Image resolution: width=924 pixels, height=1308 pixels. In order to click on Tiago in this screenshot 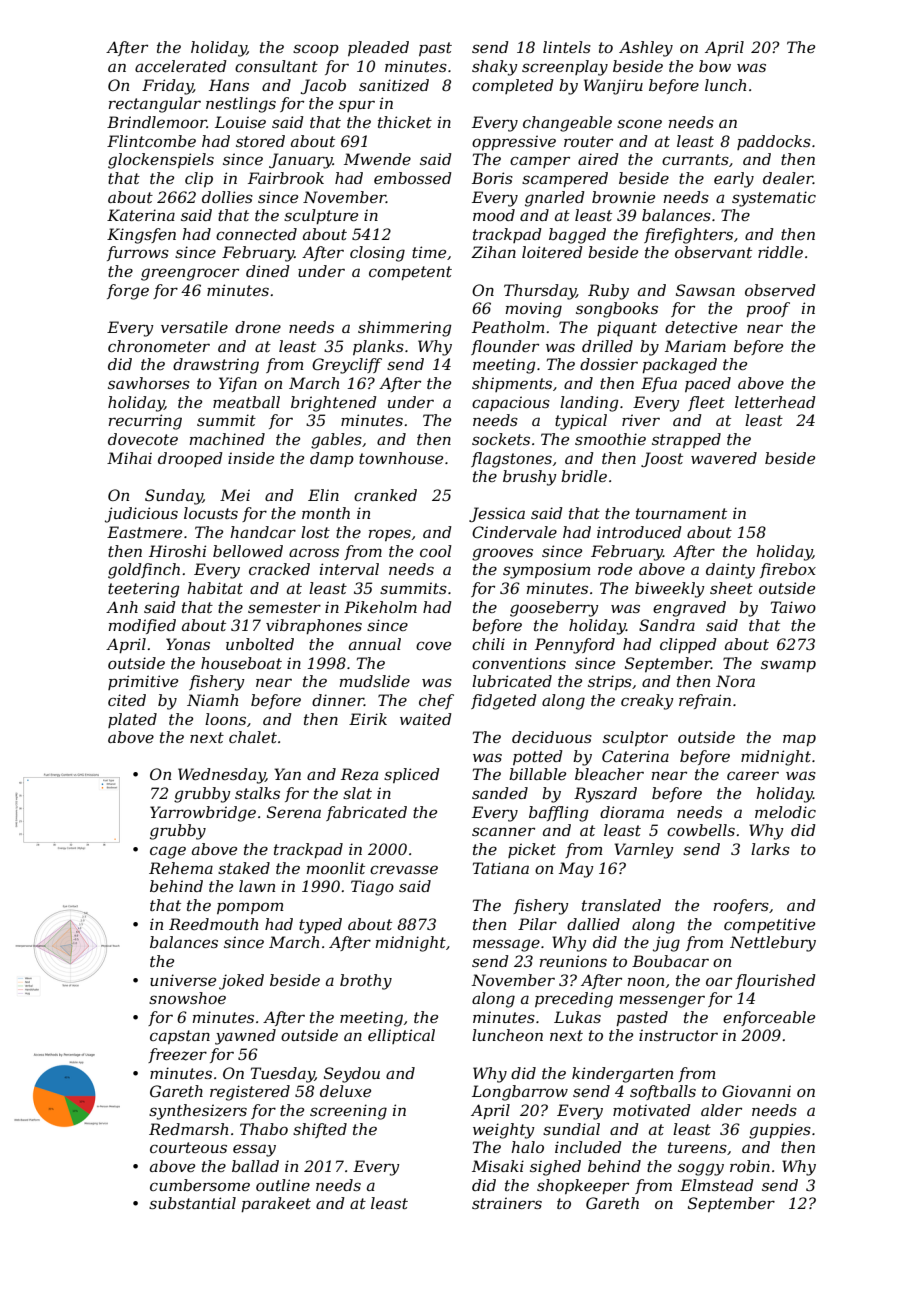, I will do `click(372, 888)`.
